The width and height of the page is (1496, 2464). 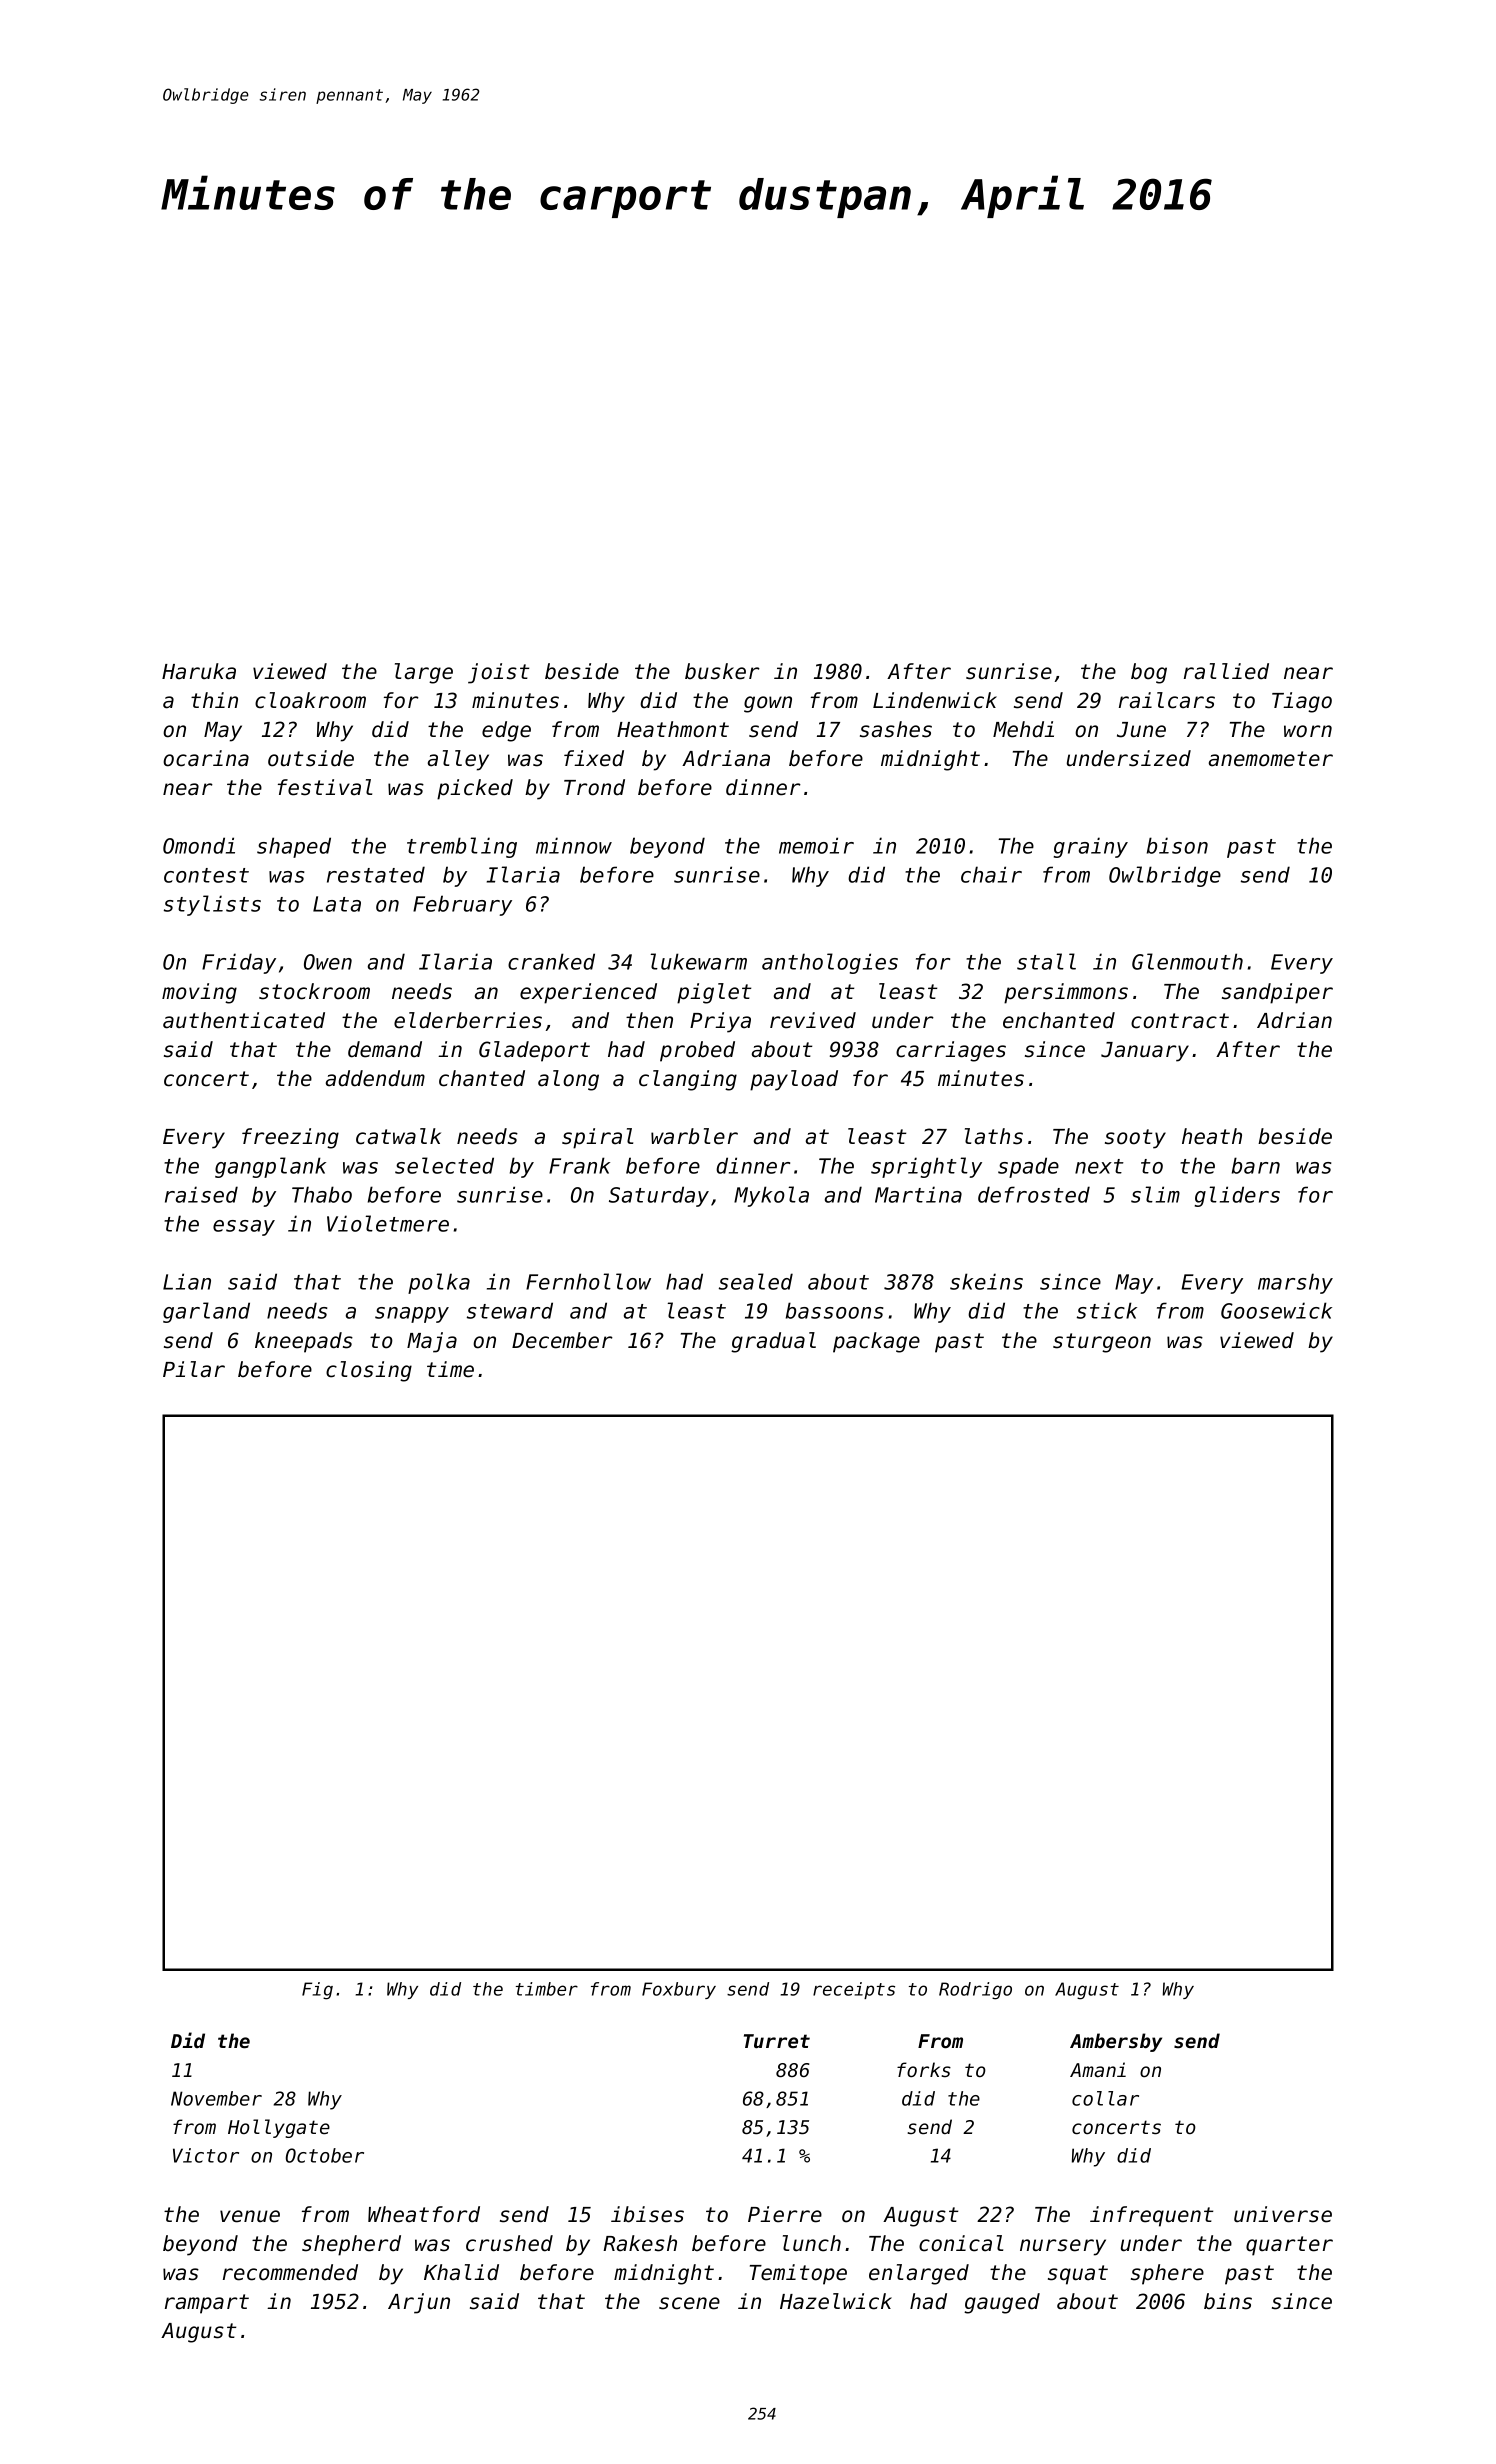 What do you see at coordinates (588, 993) in the page?
I see `experienced` at bounding box center [588, 993].
